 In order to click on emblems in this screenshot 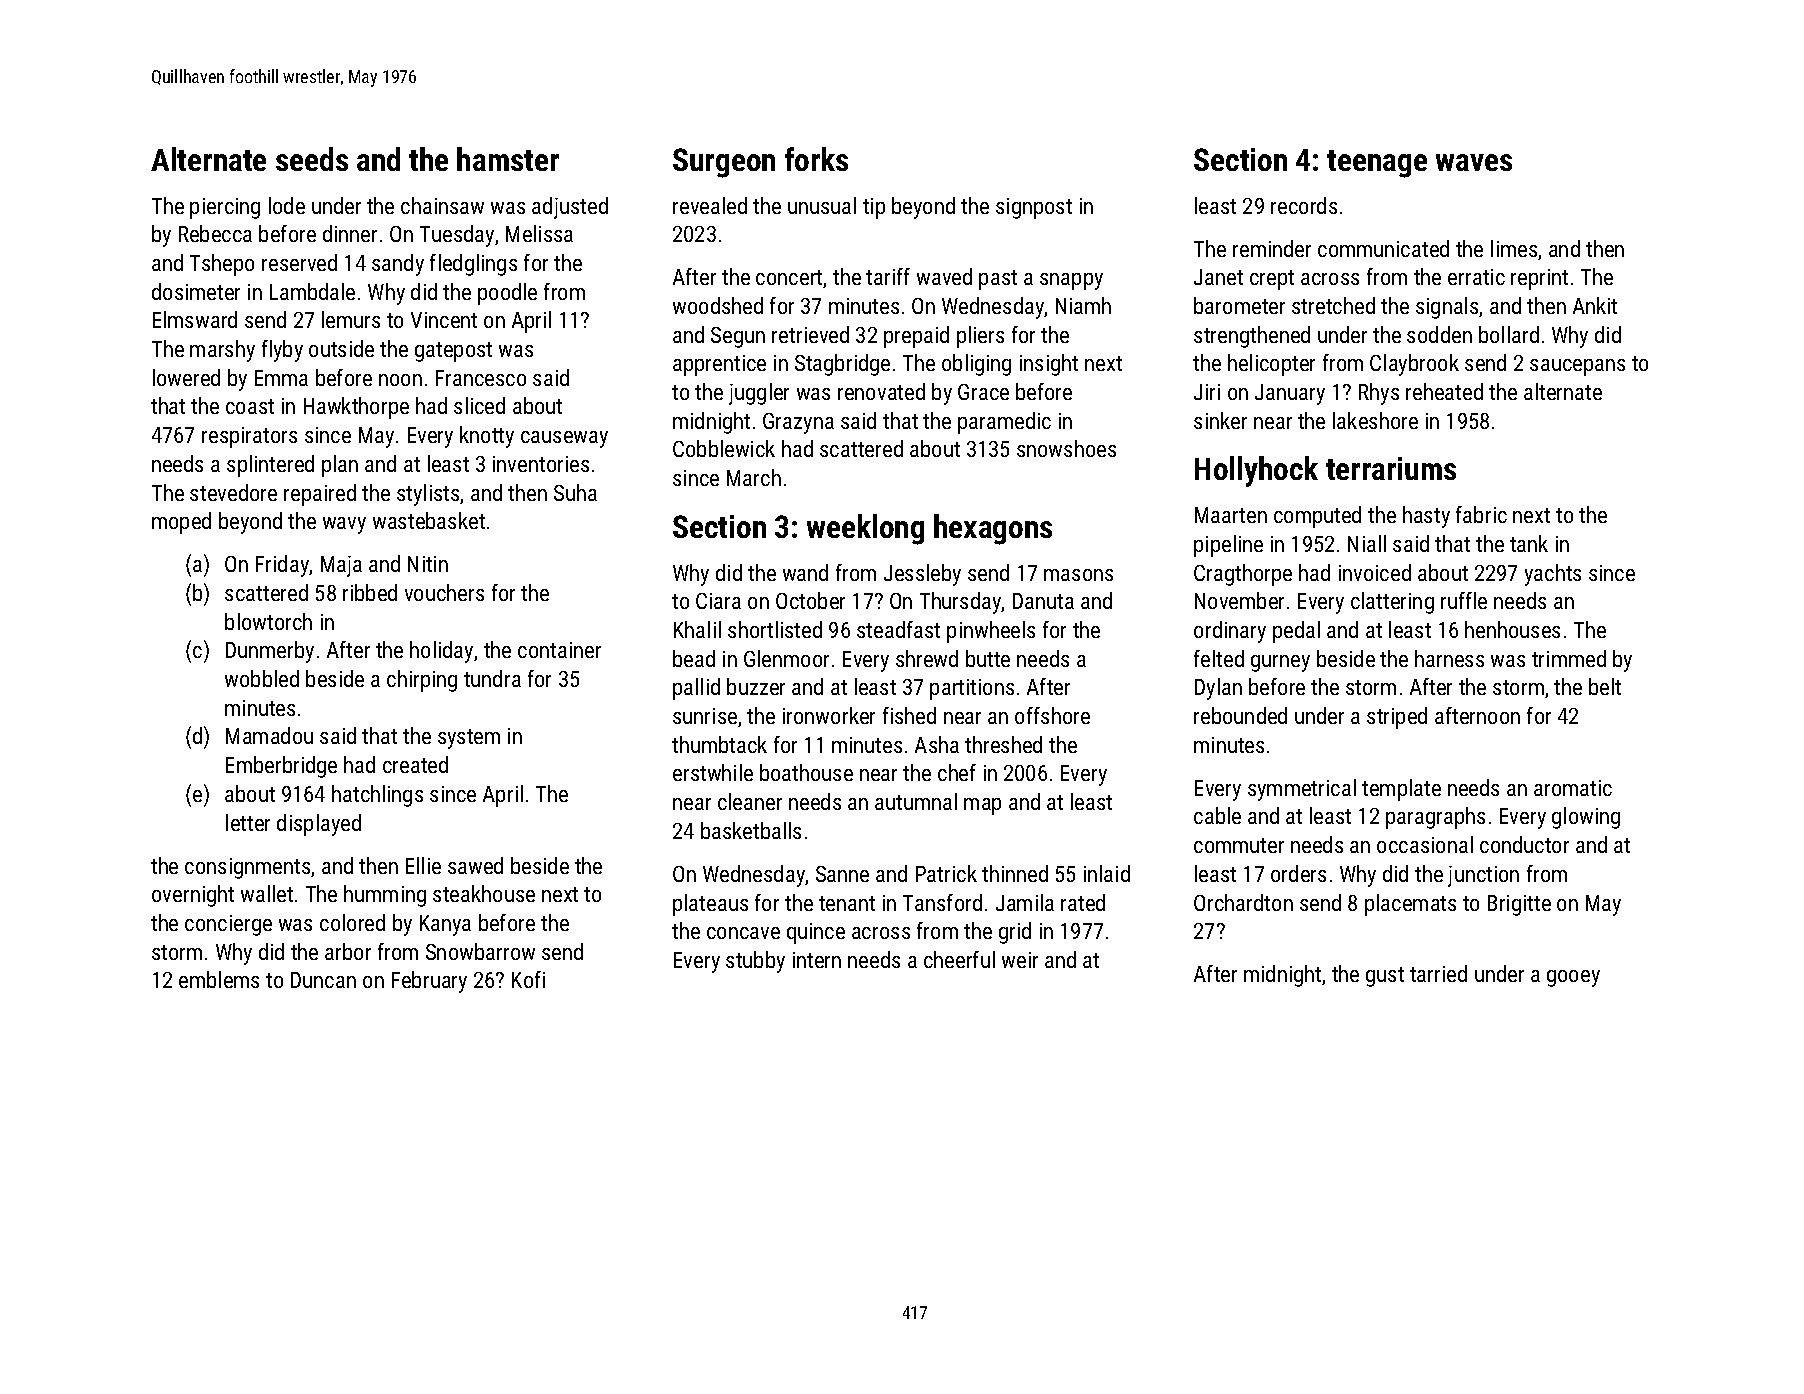, I will do `click(219, 979)`.
